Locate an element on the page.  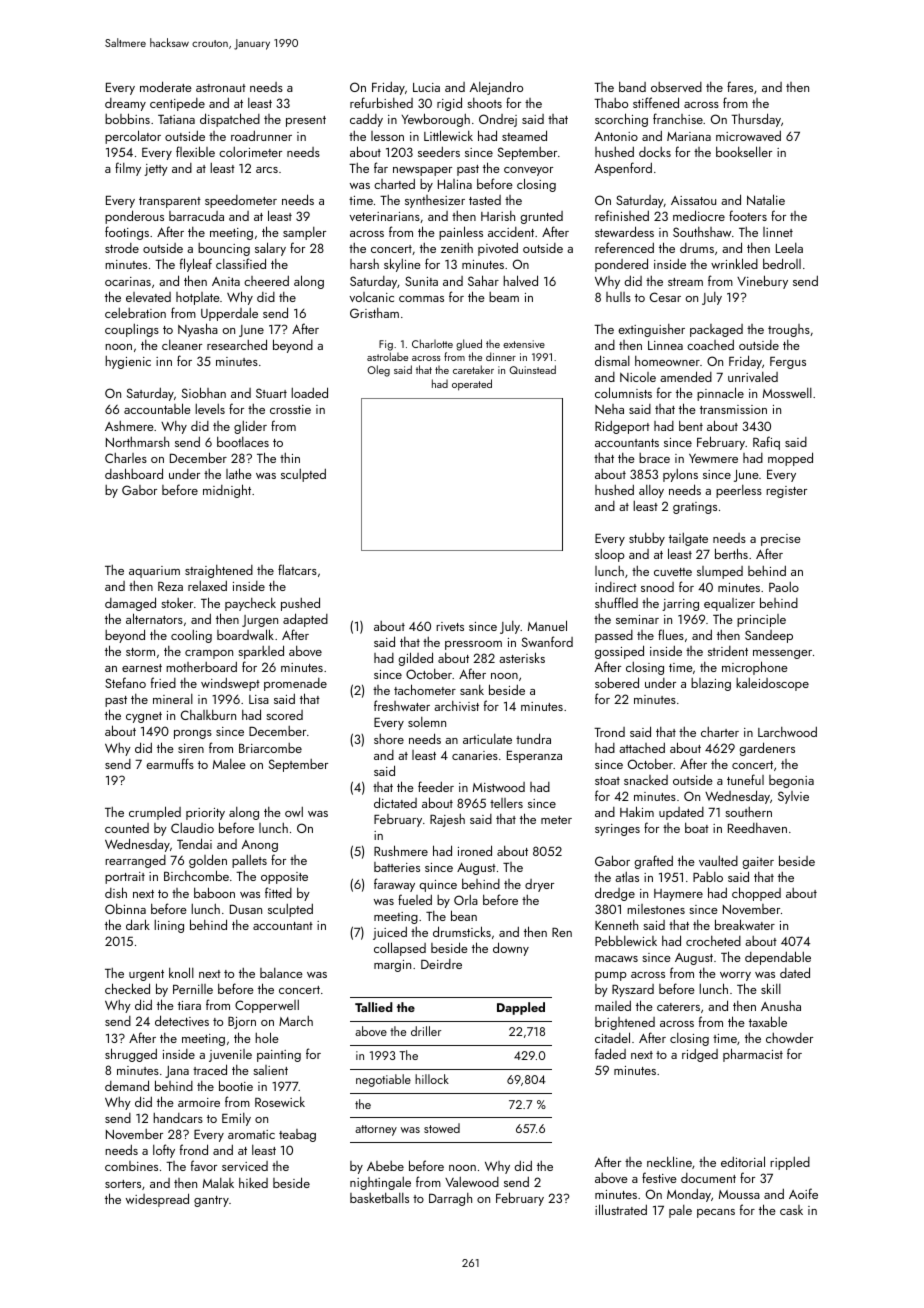
wrinkled is located at coordinates (734, 263).
